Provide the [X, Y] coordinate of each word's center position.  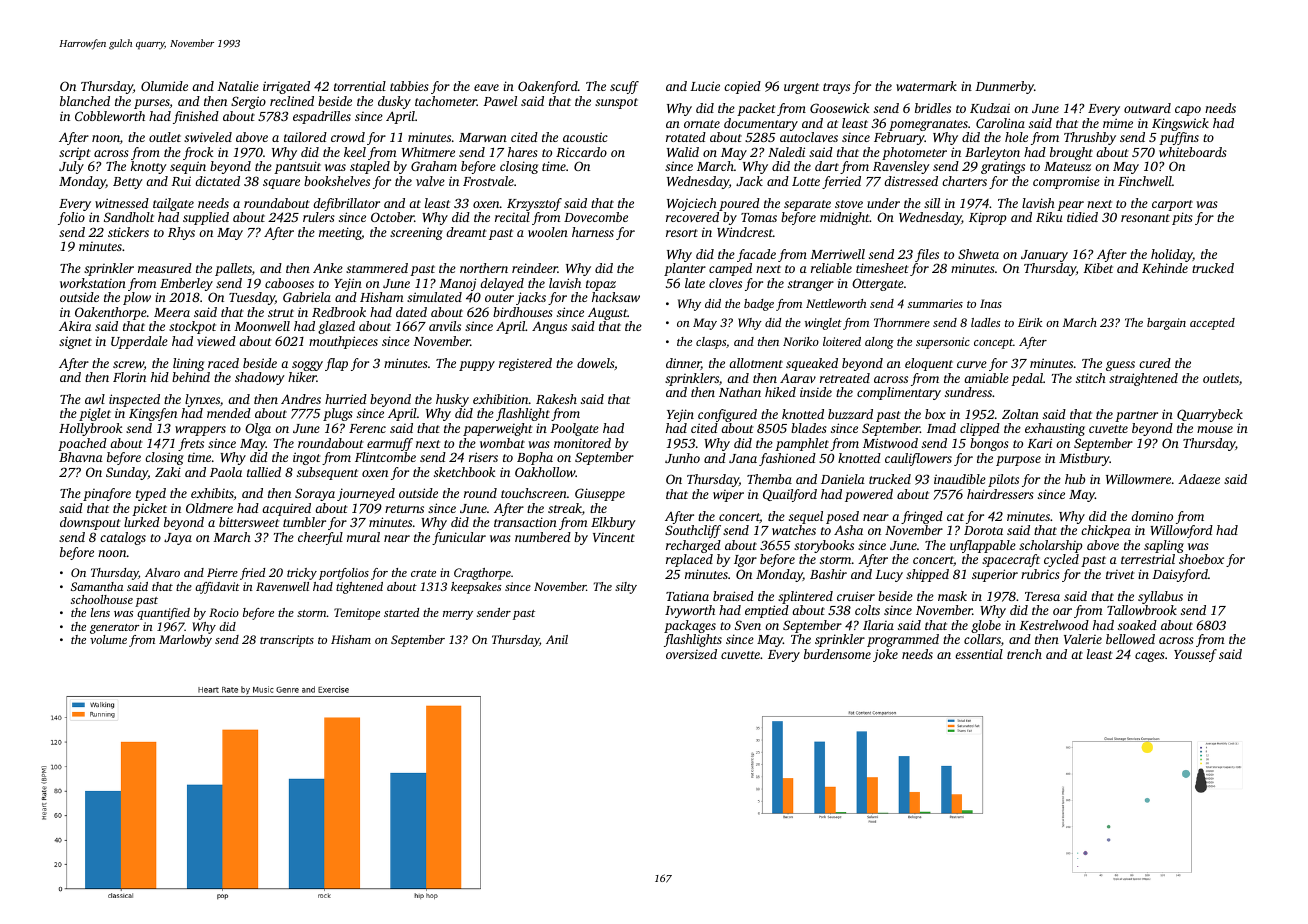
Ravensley [901, 167]
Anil [557, 639]
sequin [188, 167]
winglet [823, 324]
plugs [338, 414]
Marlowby [185, 641]
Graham [434, 166]
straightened [1143, 379]
